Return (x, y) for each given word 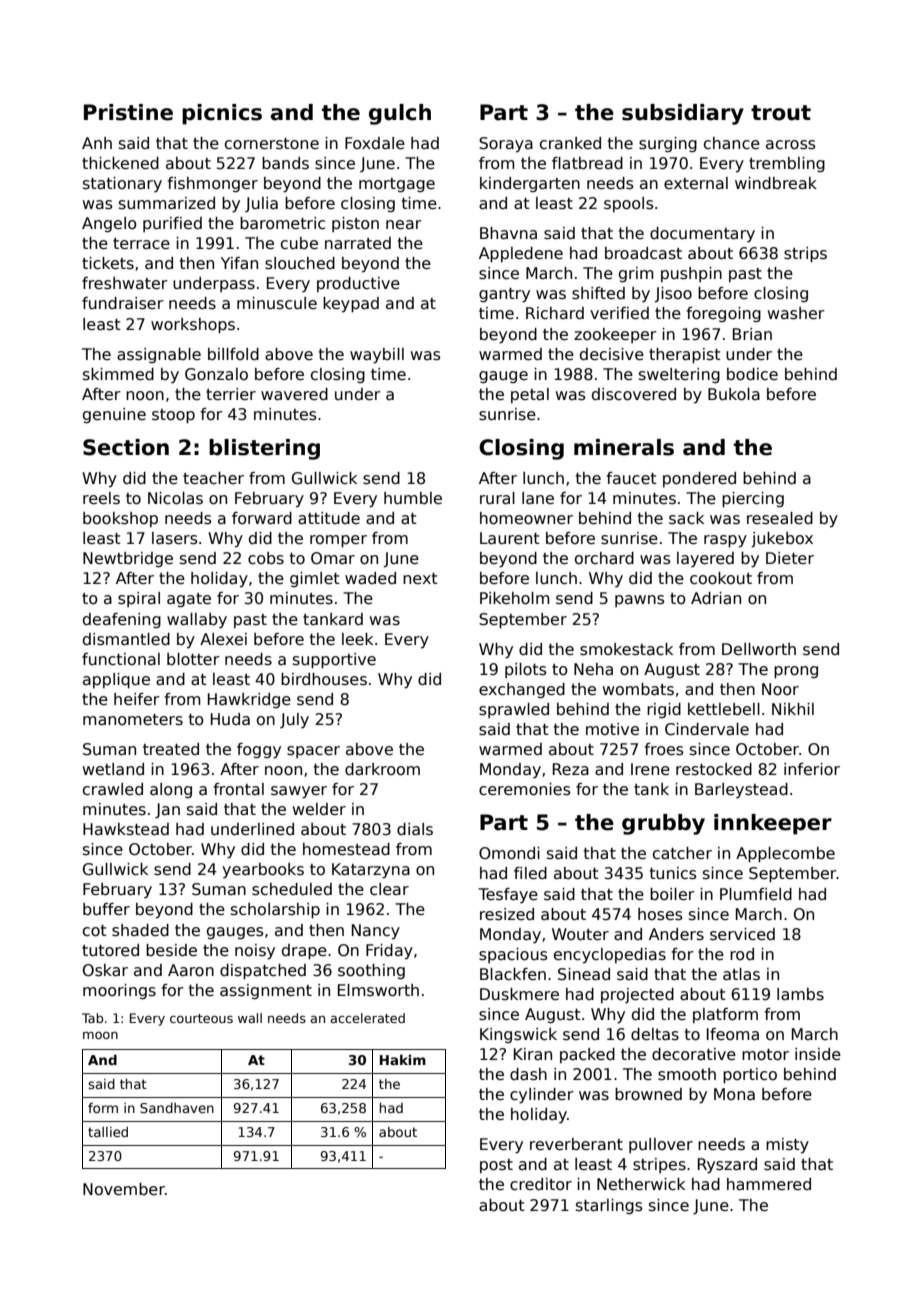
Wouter (580, 934)
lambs (800, 994)
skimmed (118, 374)
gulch (400, 114)
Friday (389, 951)
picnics (222, 114)
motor (765, 1055)
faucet (631, 478)
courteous (201, 1018)
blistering (264, 449)
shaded (140, 930)
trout (781, 113)
